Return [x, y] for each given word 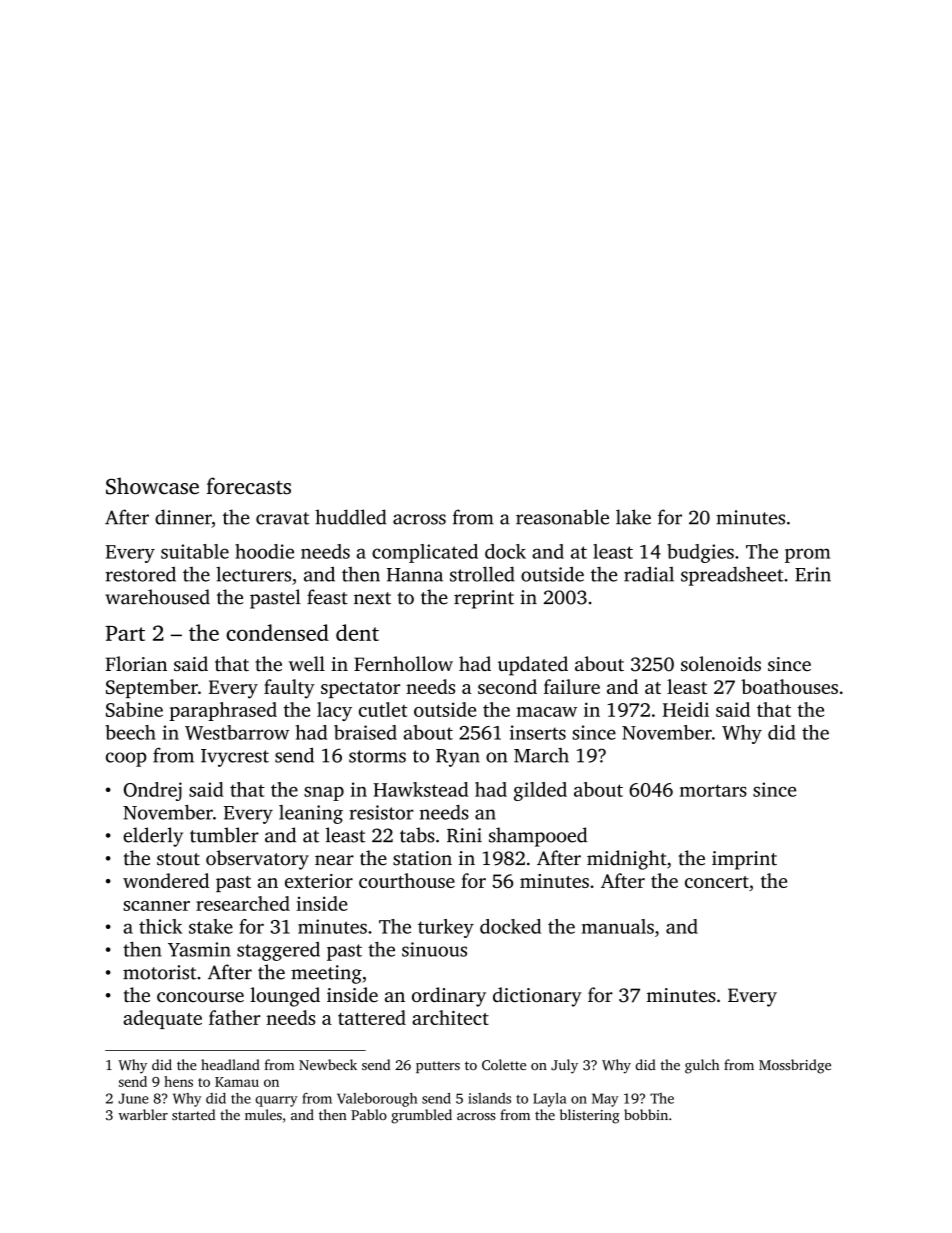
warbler [143, 1114]
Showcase [152, 486]
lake [633, 517]
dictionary [537, 997]
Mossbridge [795, 1066]
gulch [702, 1066]
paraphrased [223, 711]
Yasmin [199, 949]
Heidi [686, 709]
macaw [546, 712]
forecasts [248, 486]
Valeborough [377, 1100]
